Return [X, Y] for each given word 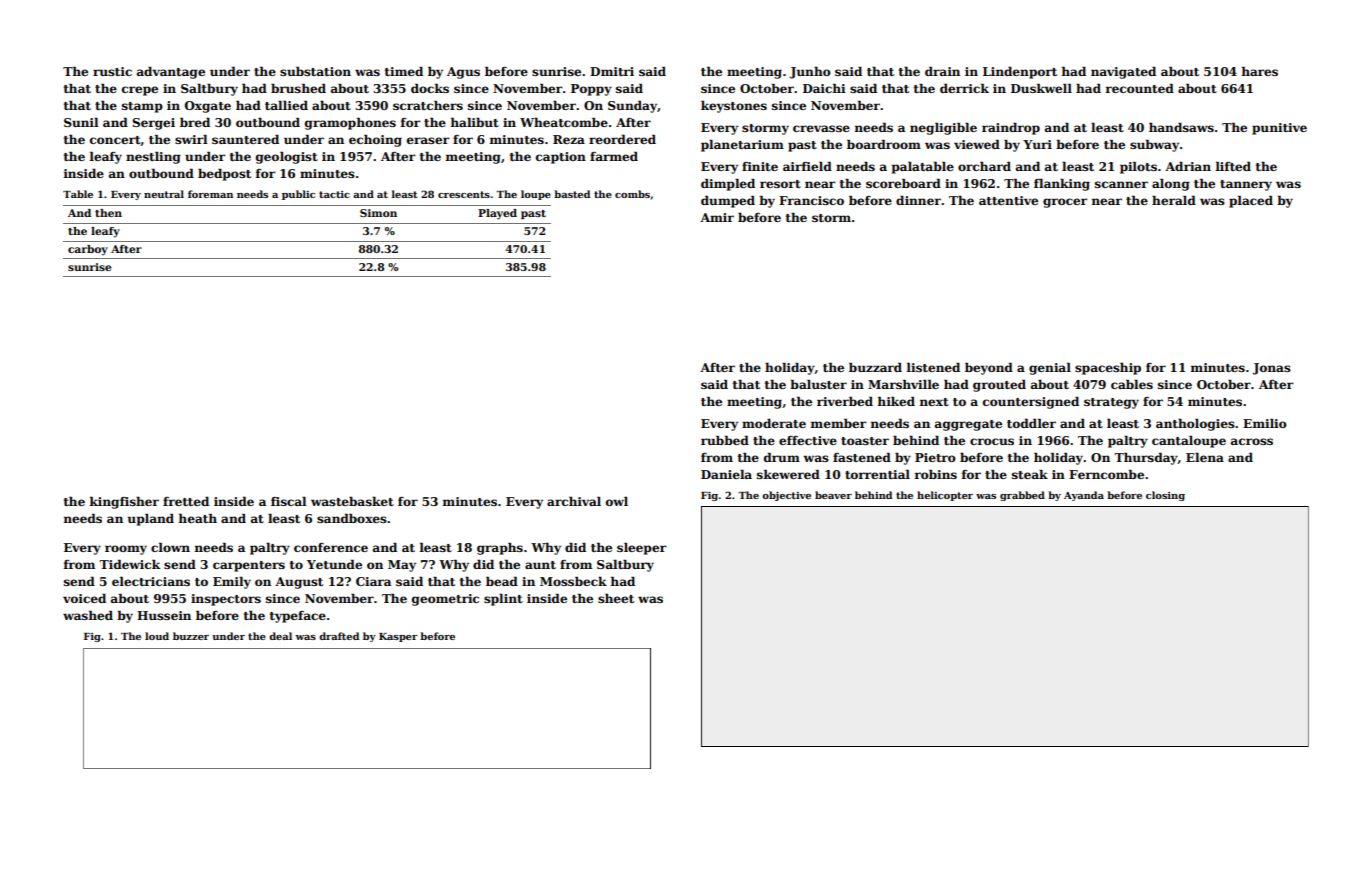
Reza [569, 139]
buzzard [875, 367]
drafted [339, 636]
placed [1251, 201]
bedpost [224, 174]
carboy [88, 250]
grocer [1065, 203]
